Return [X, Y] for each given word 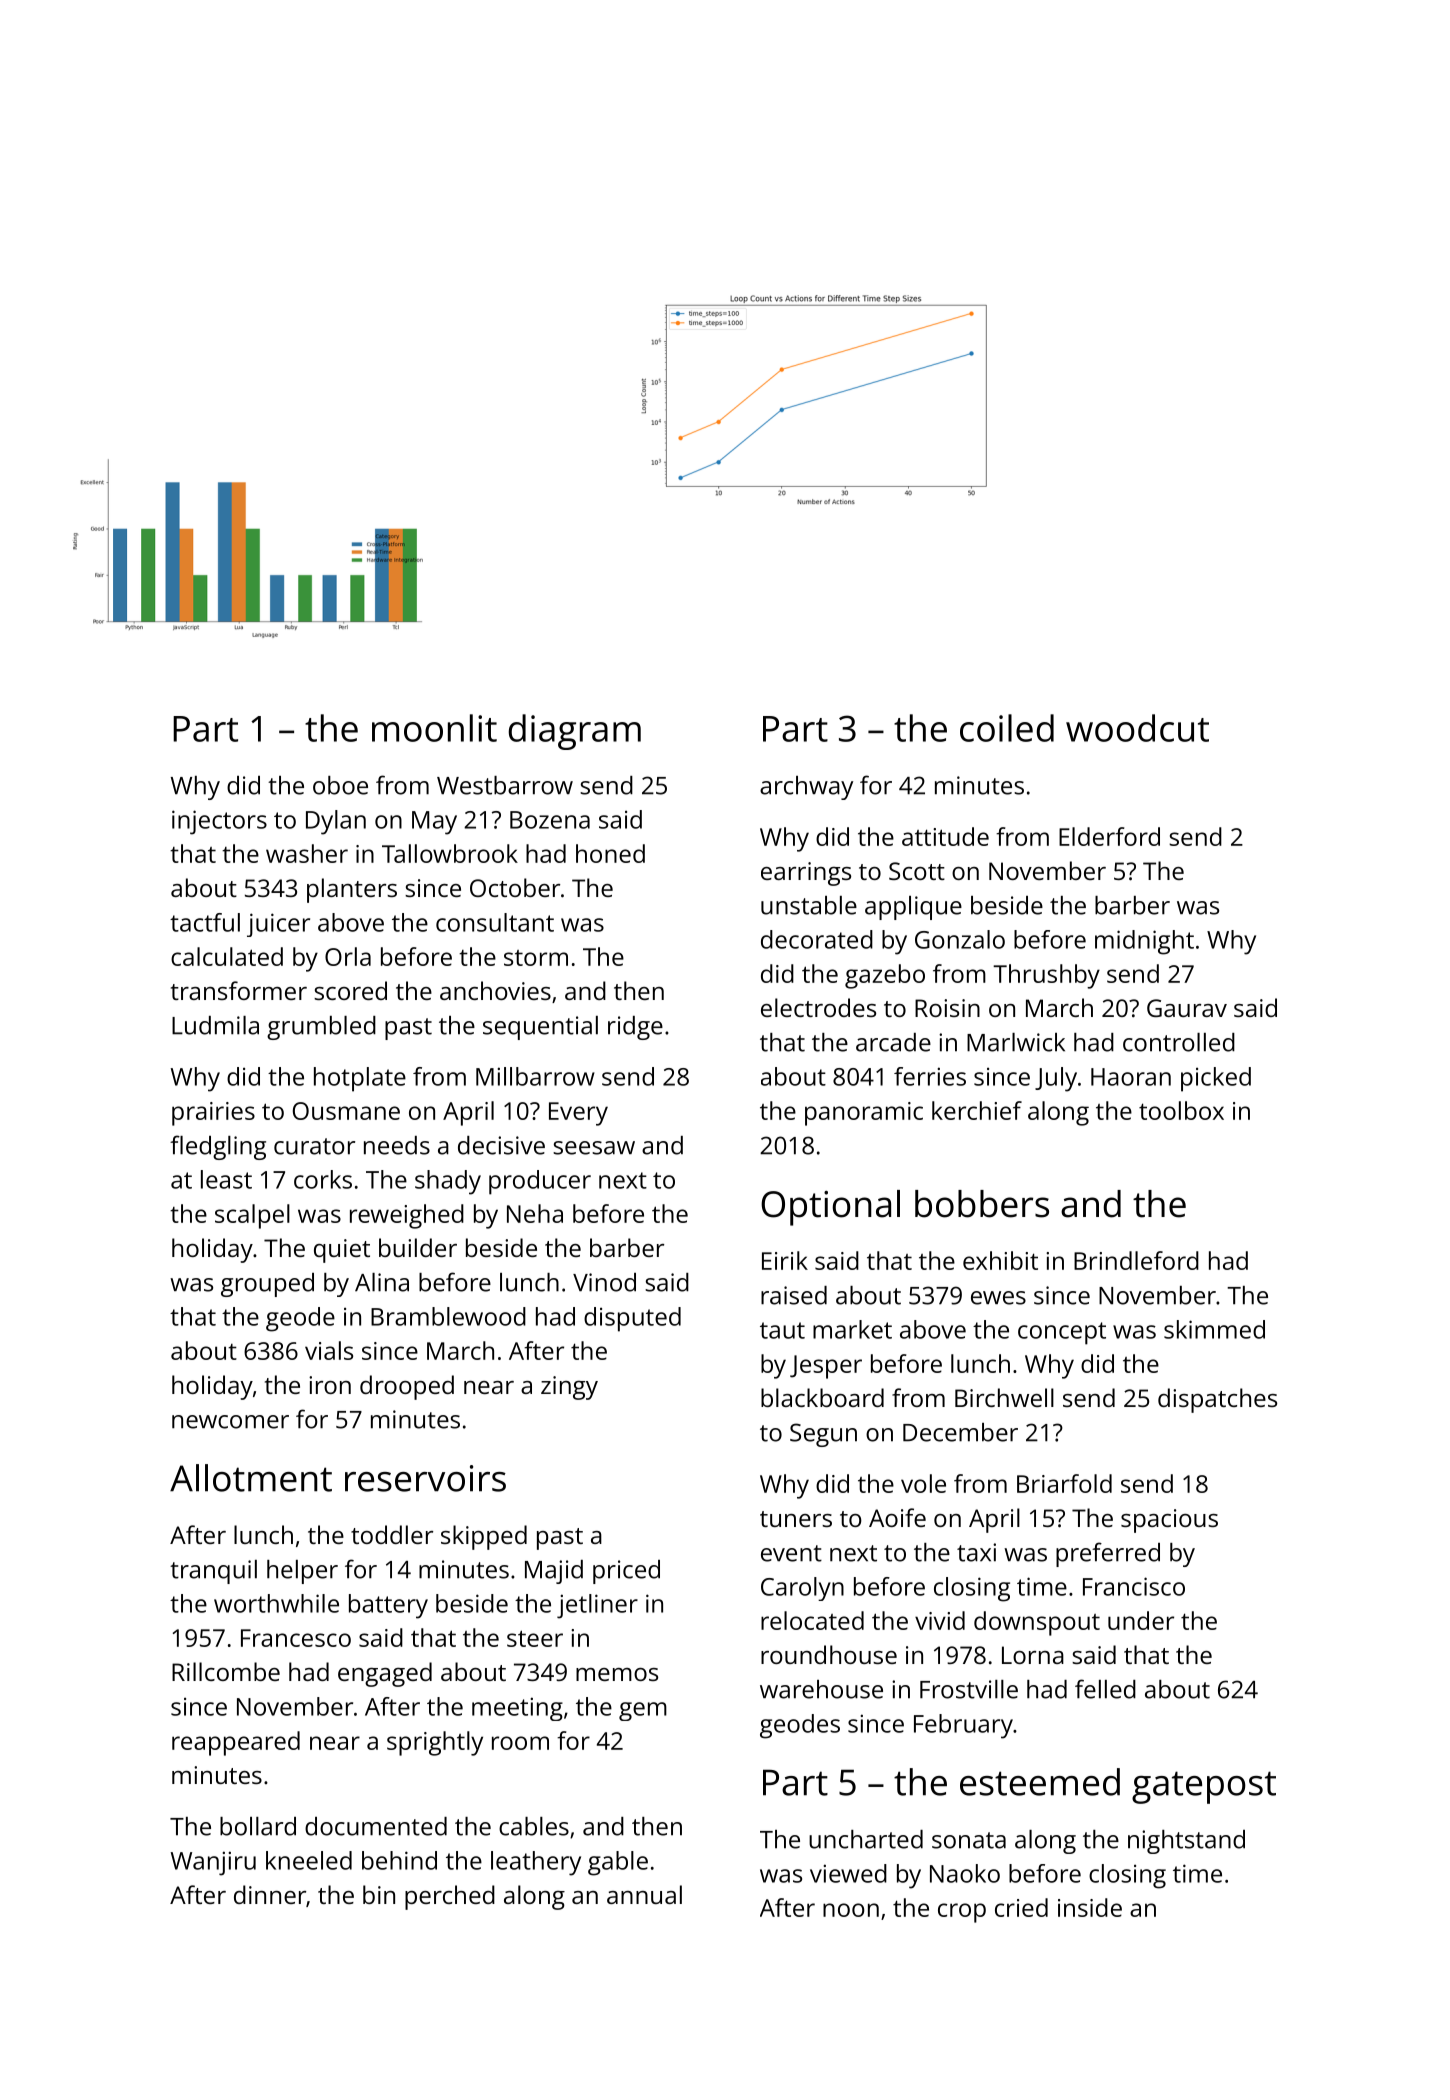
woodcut [1137, 728]
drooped [407, 1387]
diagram [575, 732]
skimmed [1214, 1329]
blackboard [822, 1397]
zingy [569, 1388]
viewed [848, 1873]
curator [314, 1146]
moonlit [434, 728]
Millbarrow [535, 1076]
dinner [270, 1894]
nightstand [1186, 1842]
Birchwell [1004, 1397]
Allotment [251, 1478]
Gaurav [1187, 1008]
